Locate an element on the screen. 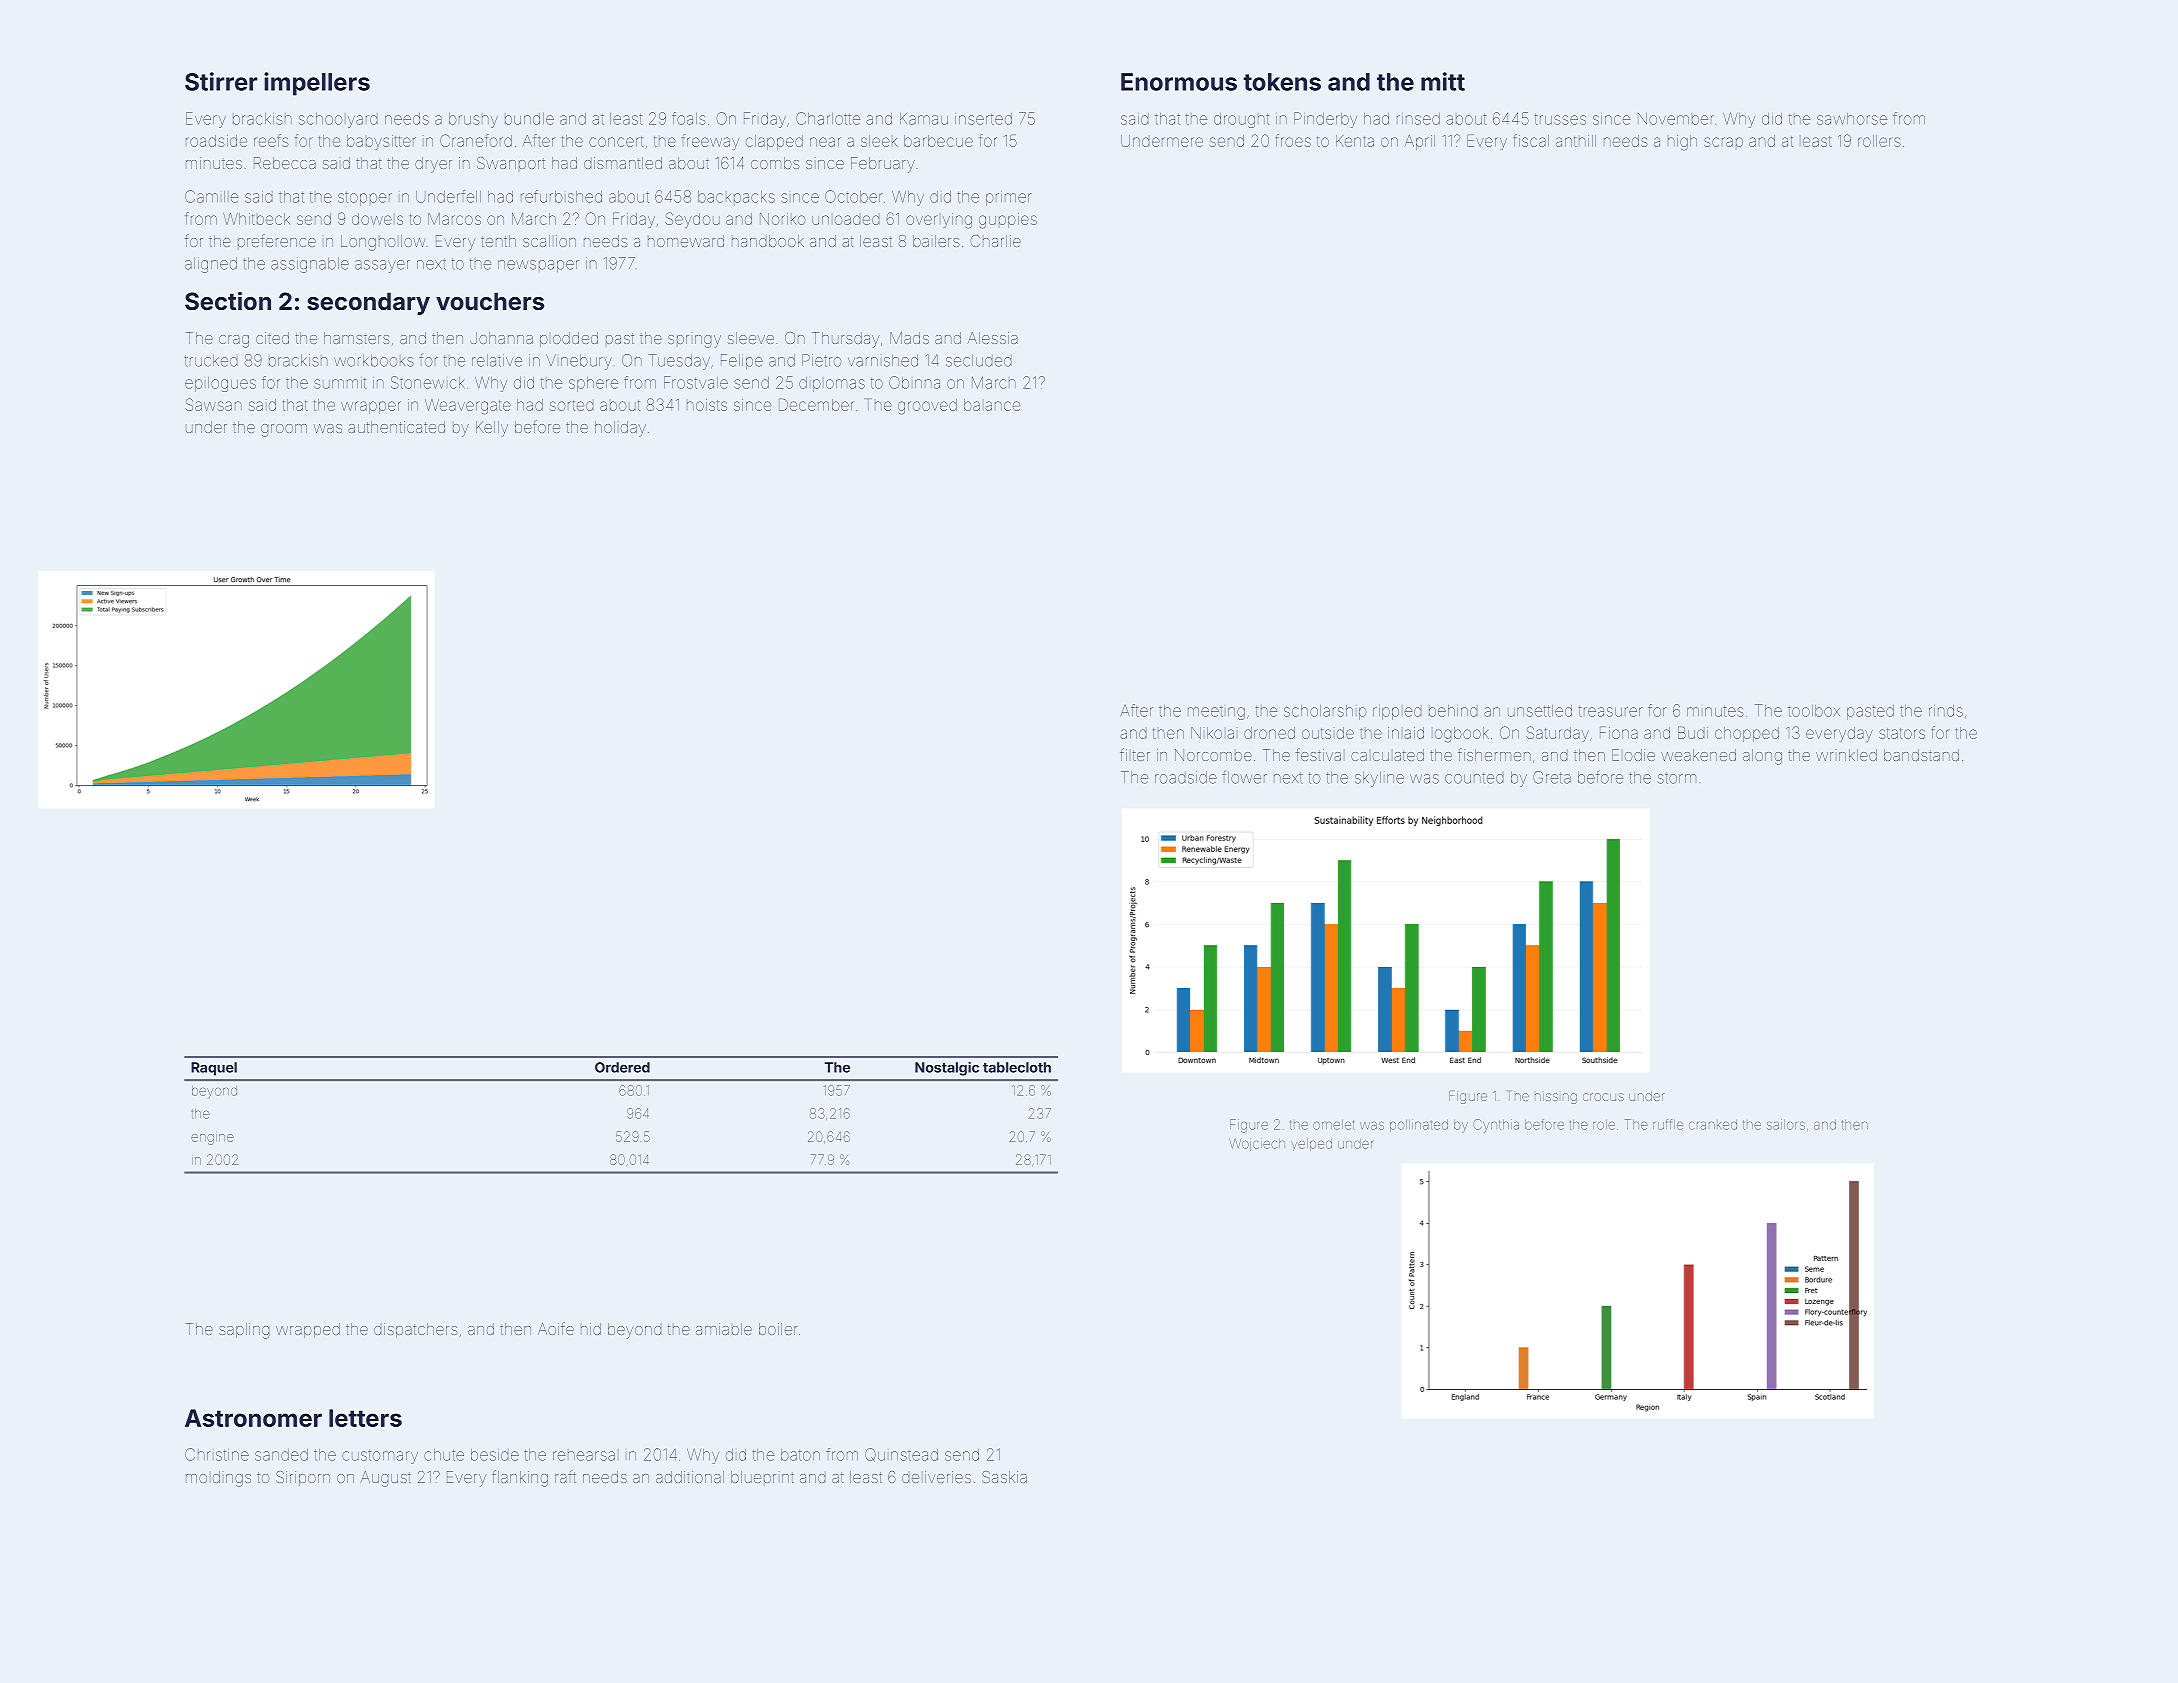  tokens is located at coordinates (1282, 82).
